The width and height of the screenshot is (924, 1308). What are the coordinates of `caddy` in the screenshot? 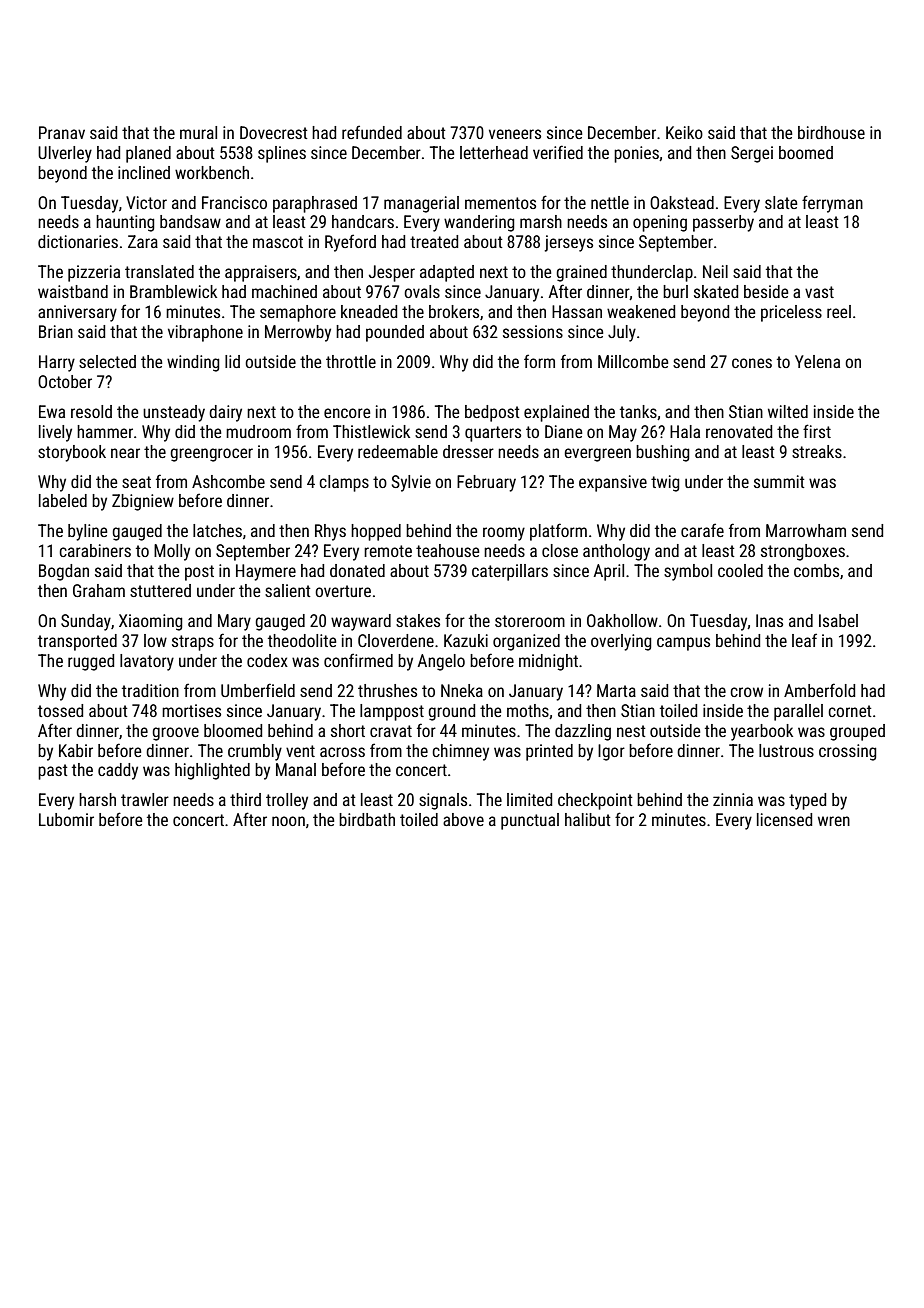 It's located at (118, 771).
